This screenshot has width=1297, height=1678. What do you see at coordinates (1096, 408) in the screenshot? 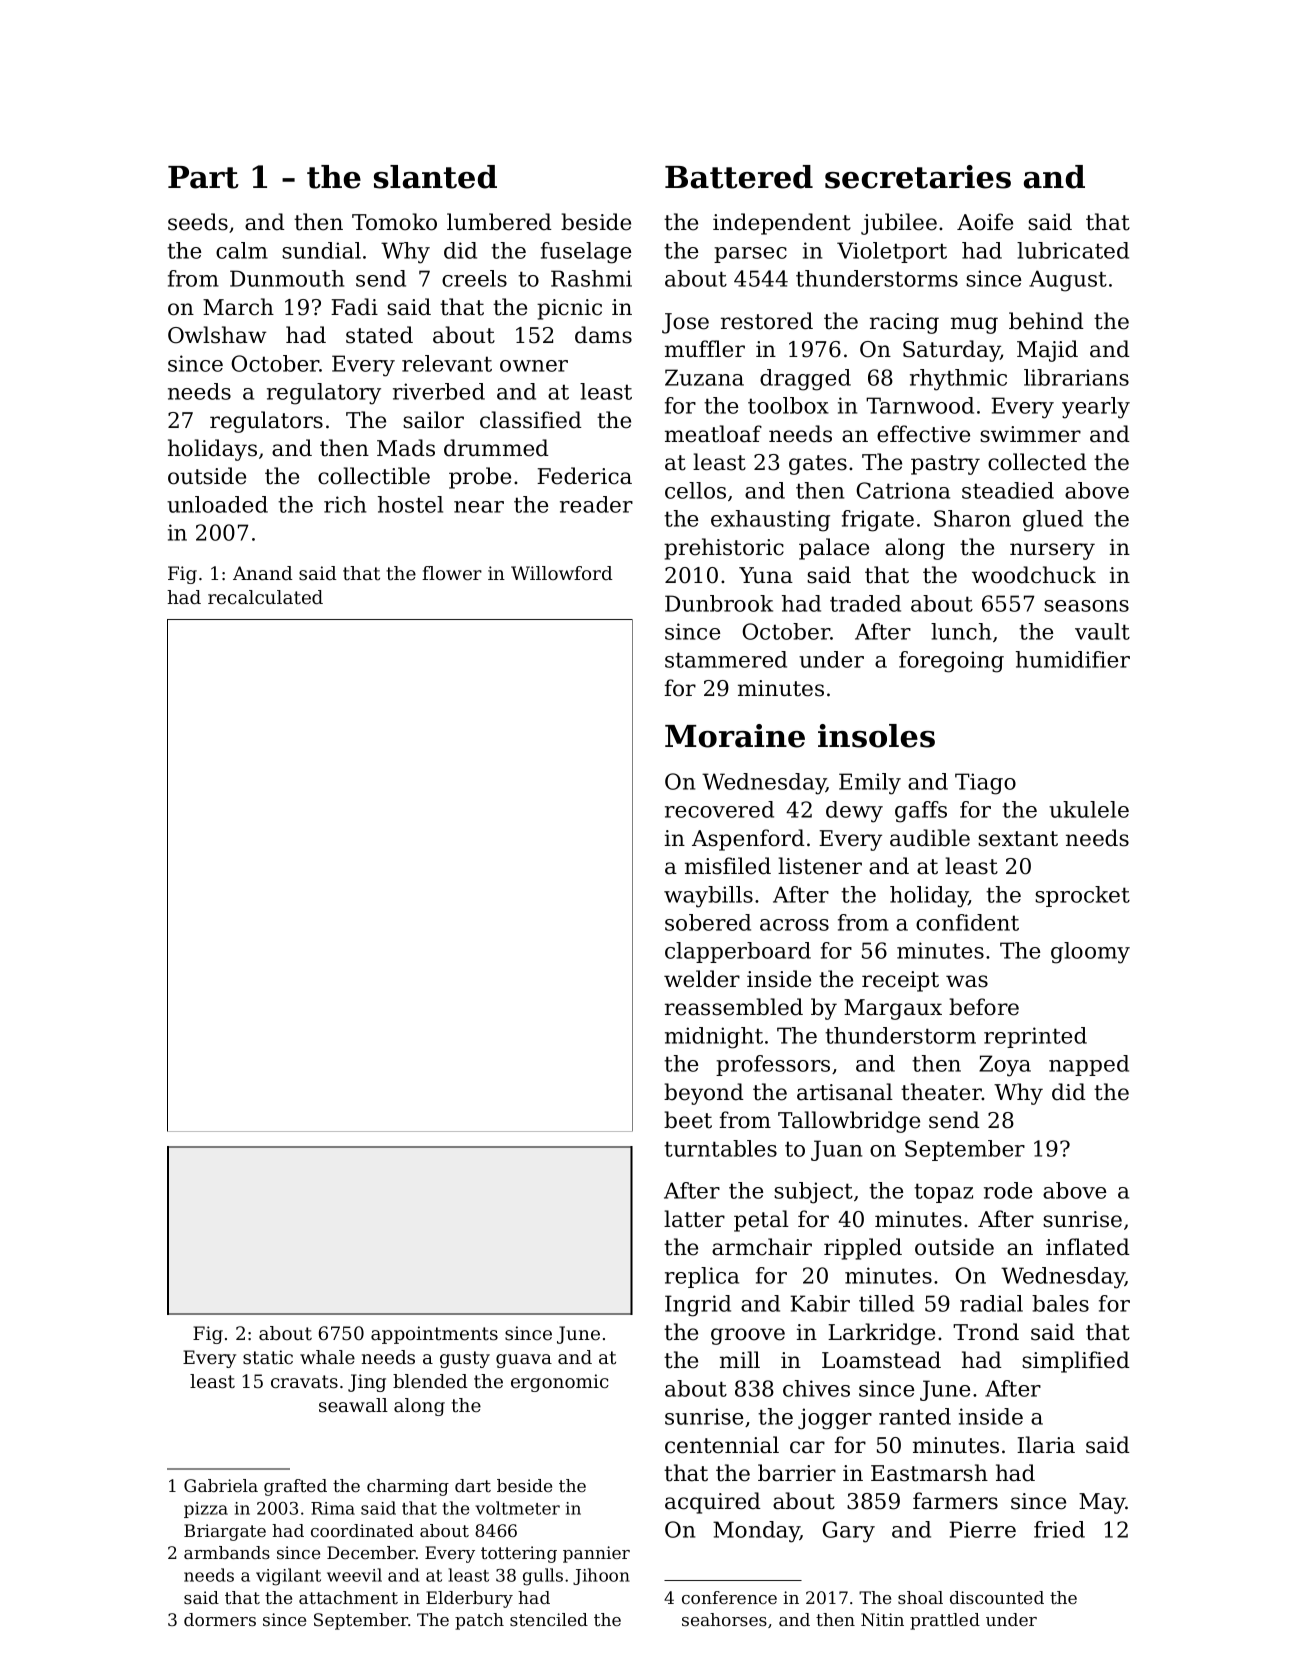
I see `yearly` at bounding box center [1096, 408].
